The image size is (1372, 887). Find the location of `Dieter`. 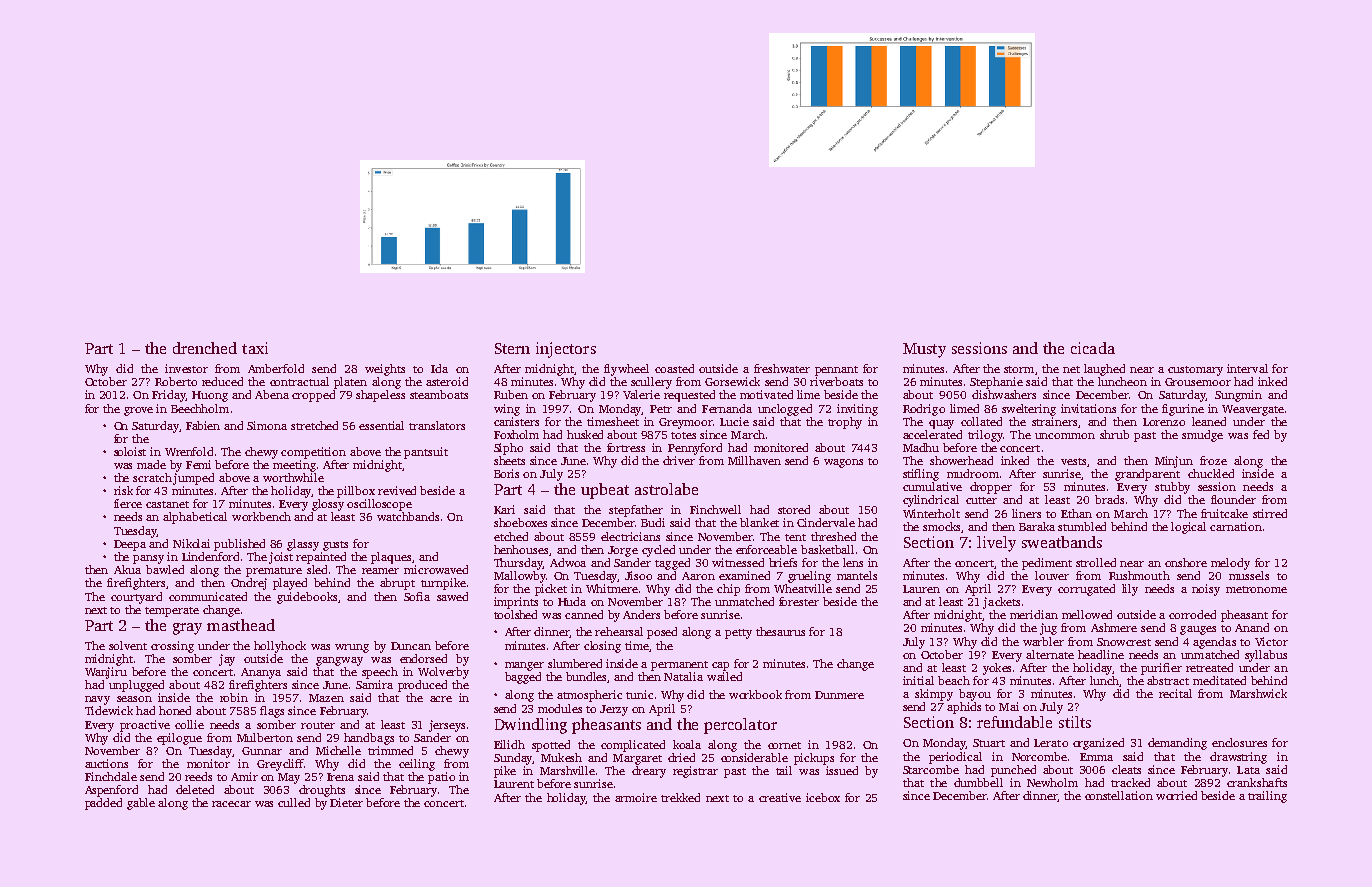

Dieter is located at coordinates (346, 802).
